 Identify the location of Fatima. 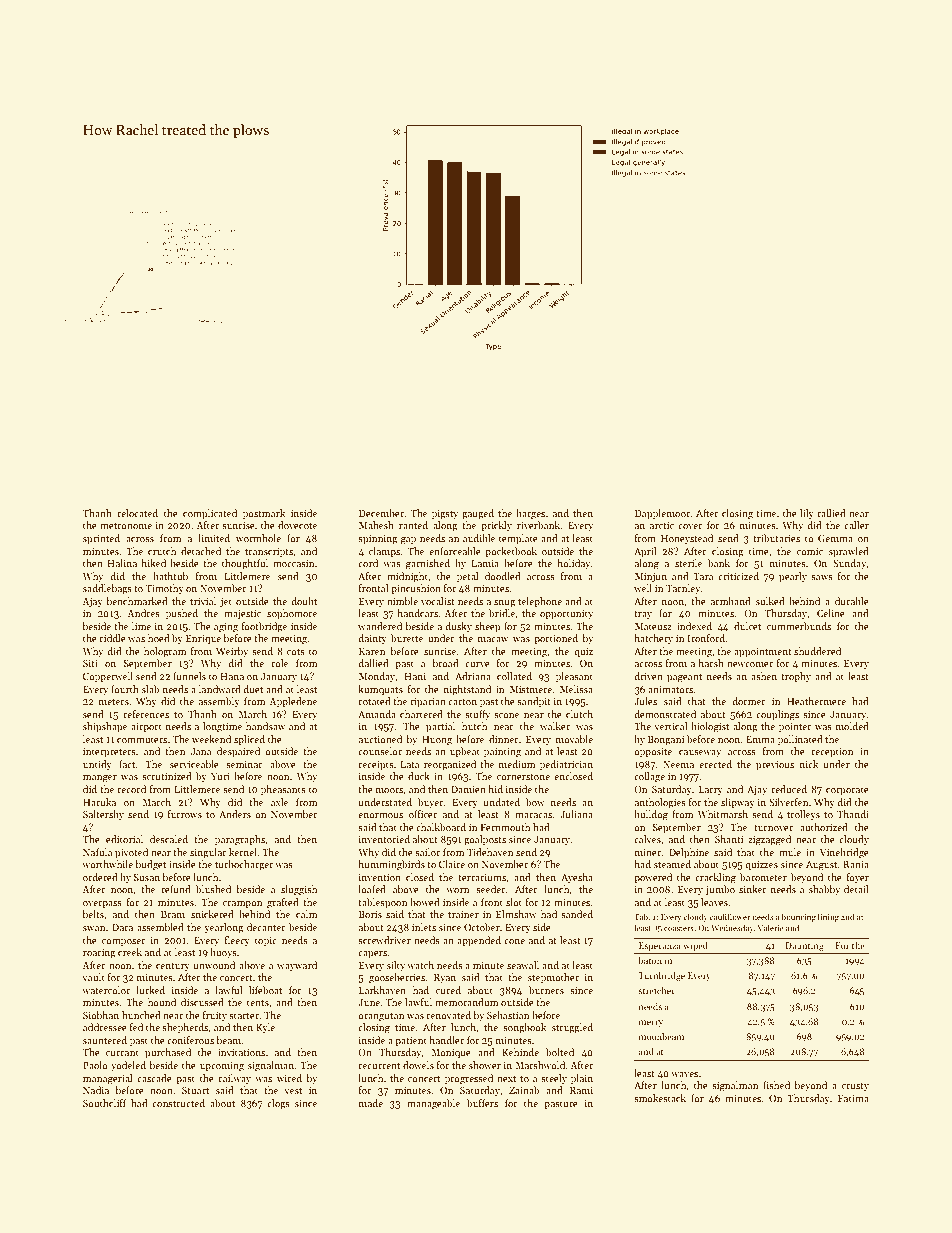
(853, 1098).
